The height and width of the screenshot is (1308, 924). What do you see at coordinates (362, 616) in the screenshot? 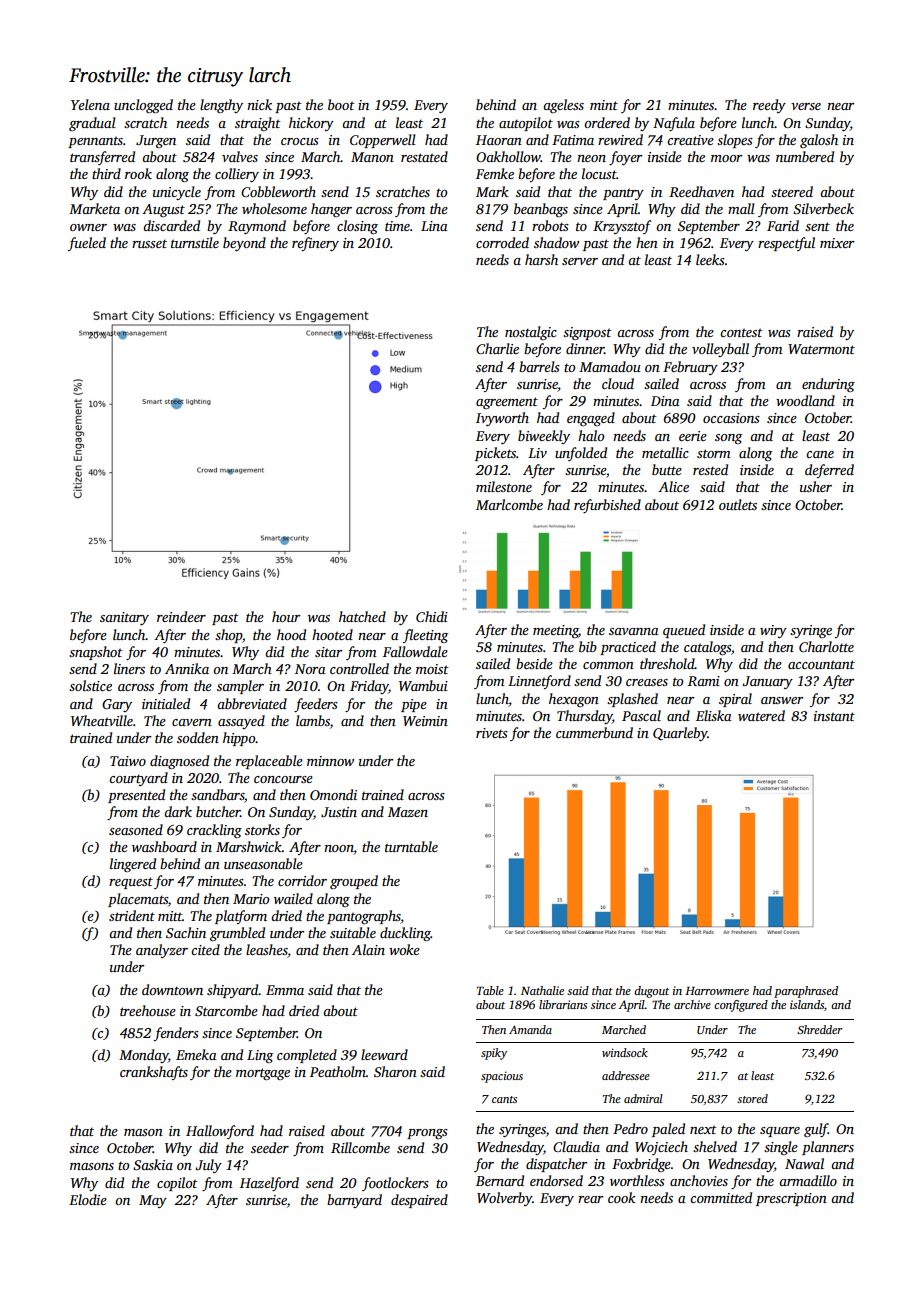
I see `hatched` at bounding box center [362, 616].
